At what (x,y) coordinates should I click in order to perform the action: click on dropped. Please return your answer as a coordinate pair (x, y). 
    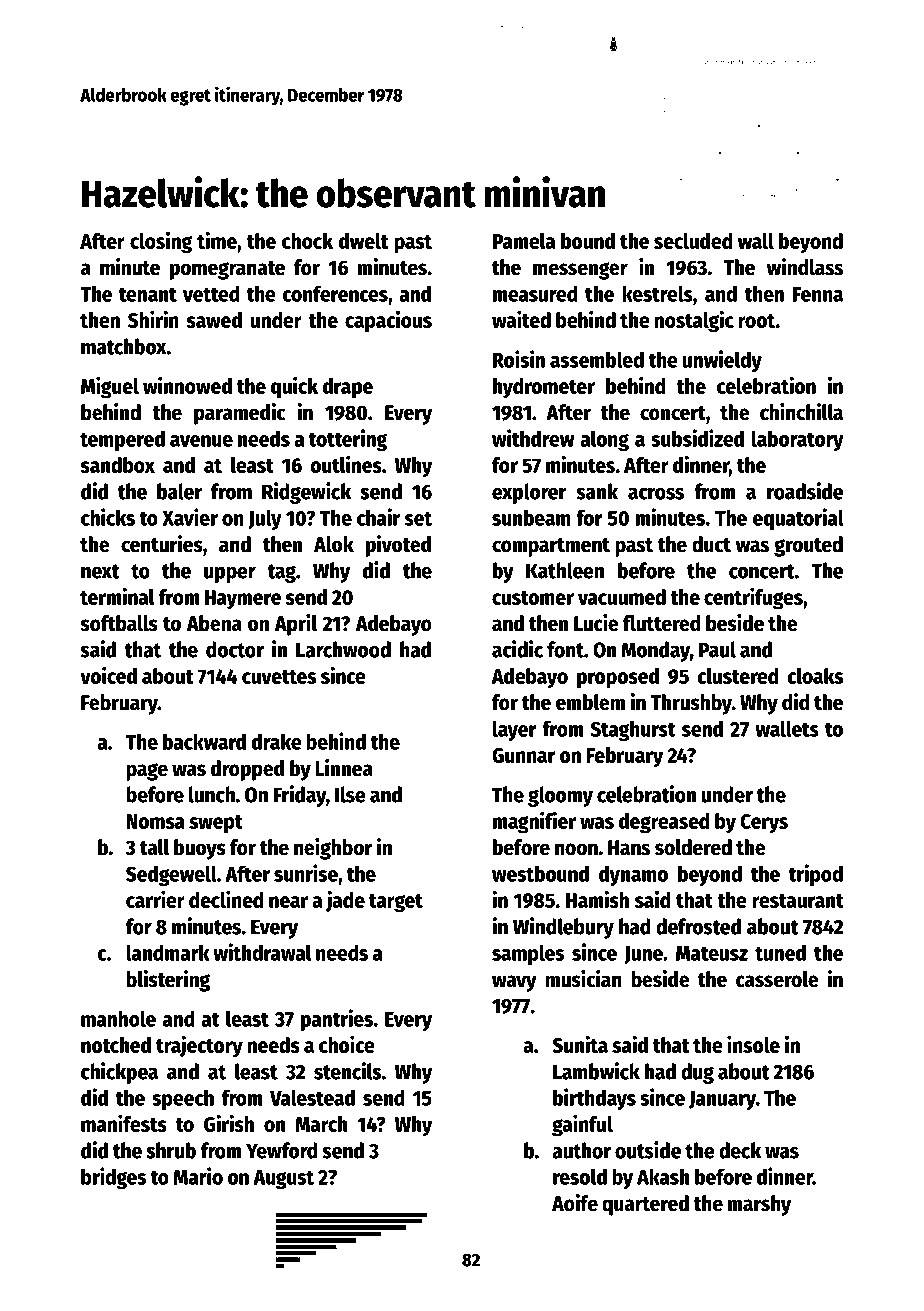
    Looking at the image, I should click on (247, 770).
